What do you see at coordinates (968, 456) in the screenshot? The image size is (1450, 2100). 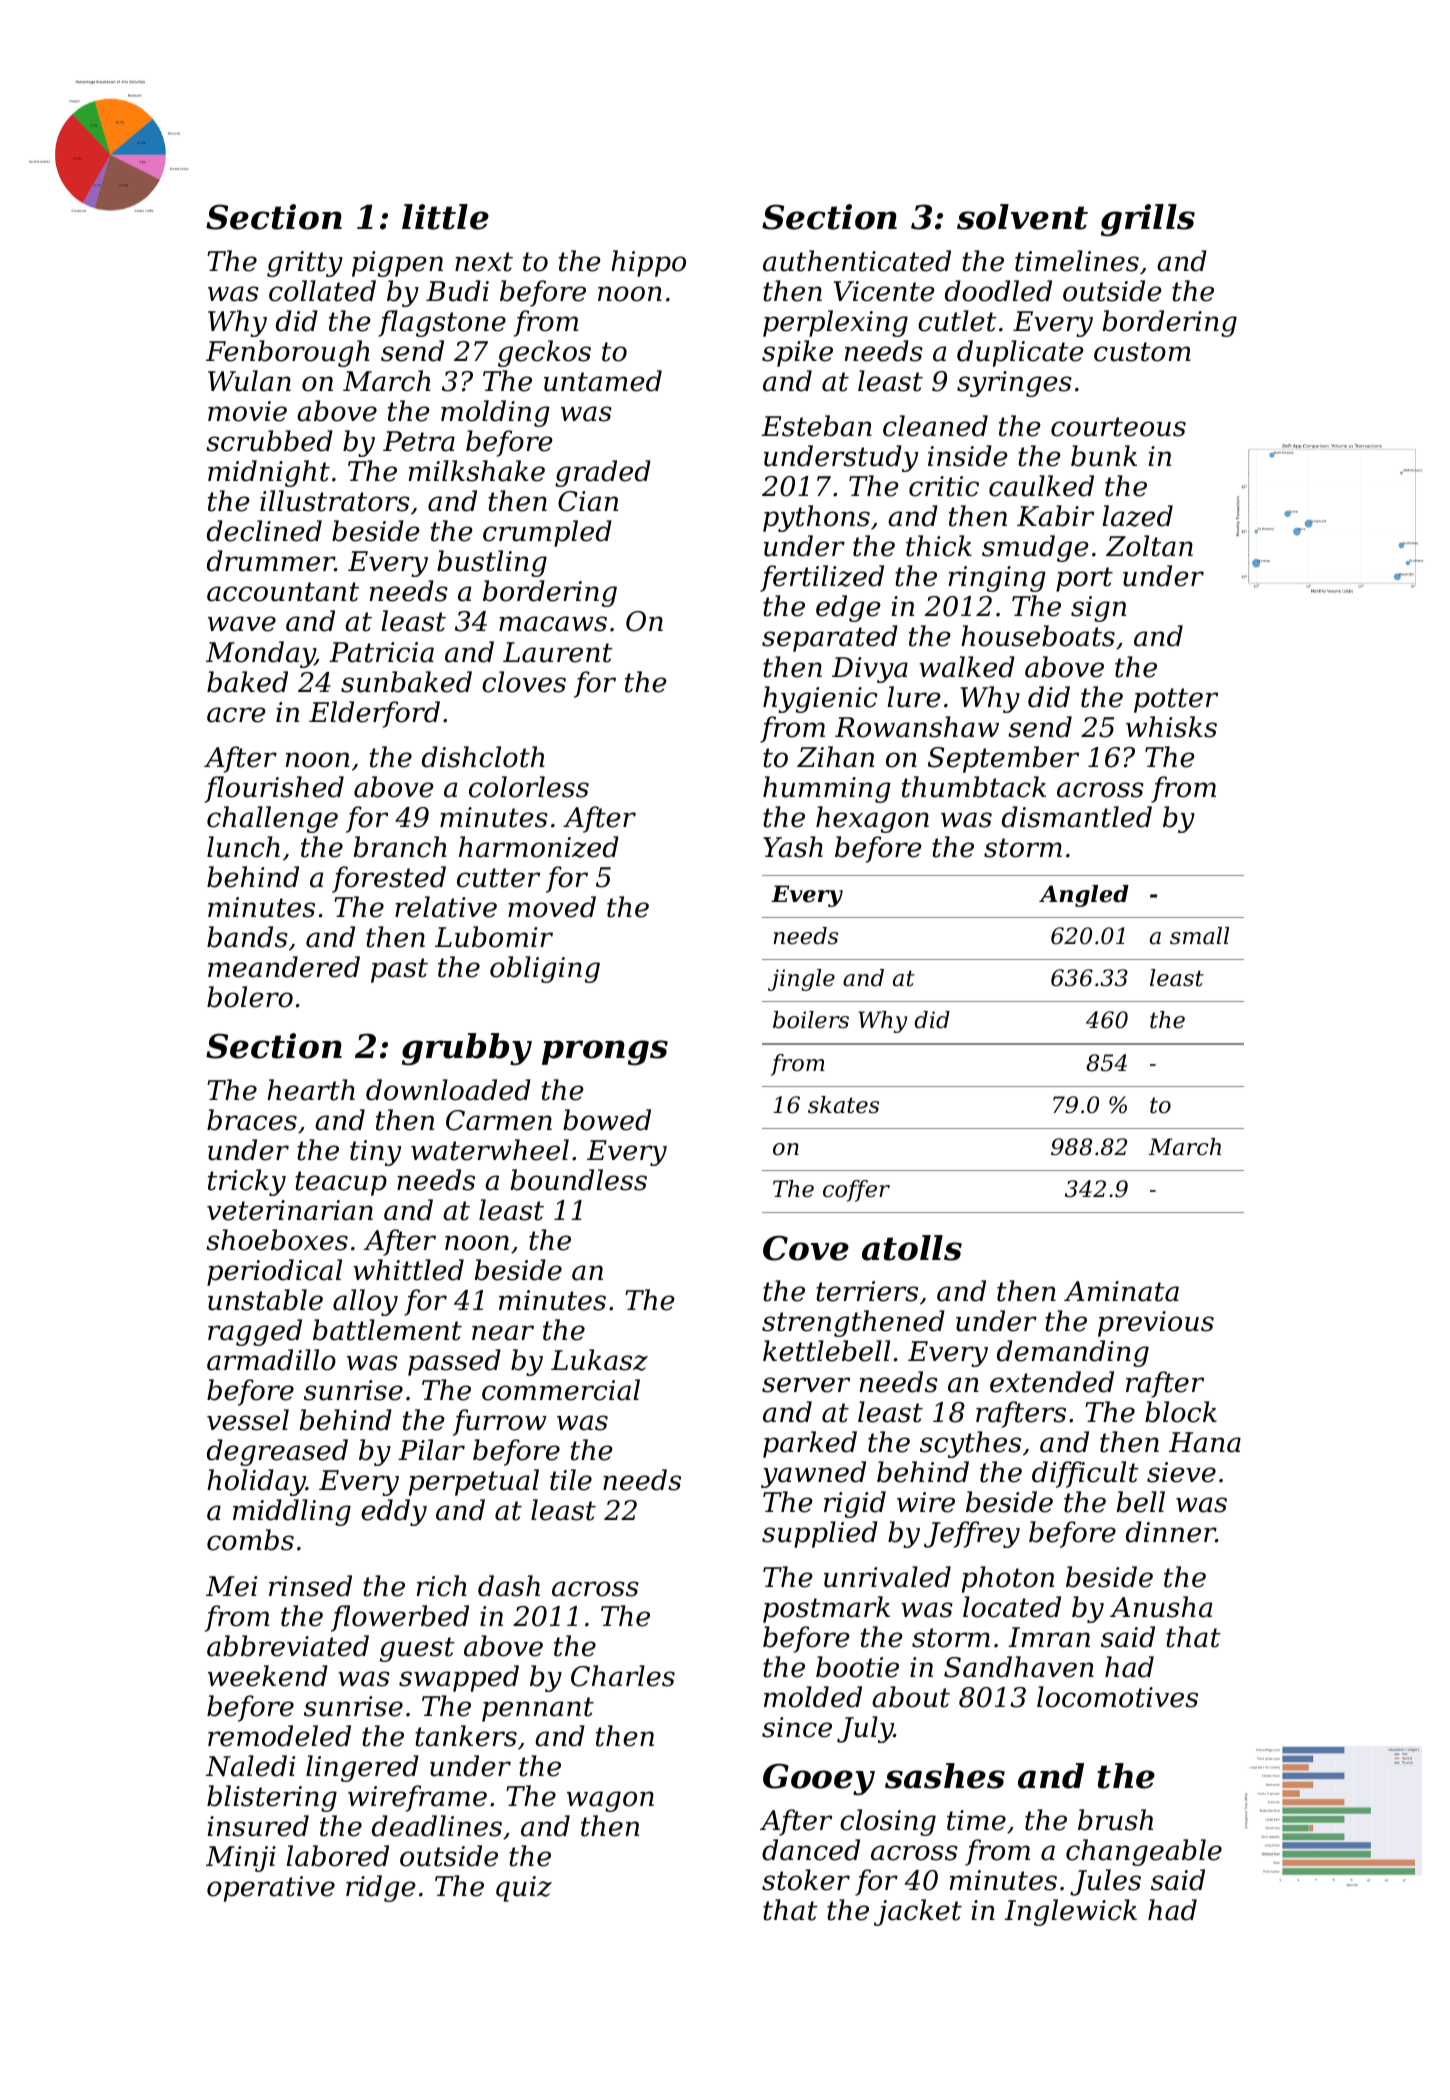 I see `inside` at bounding box center [968, 456].
